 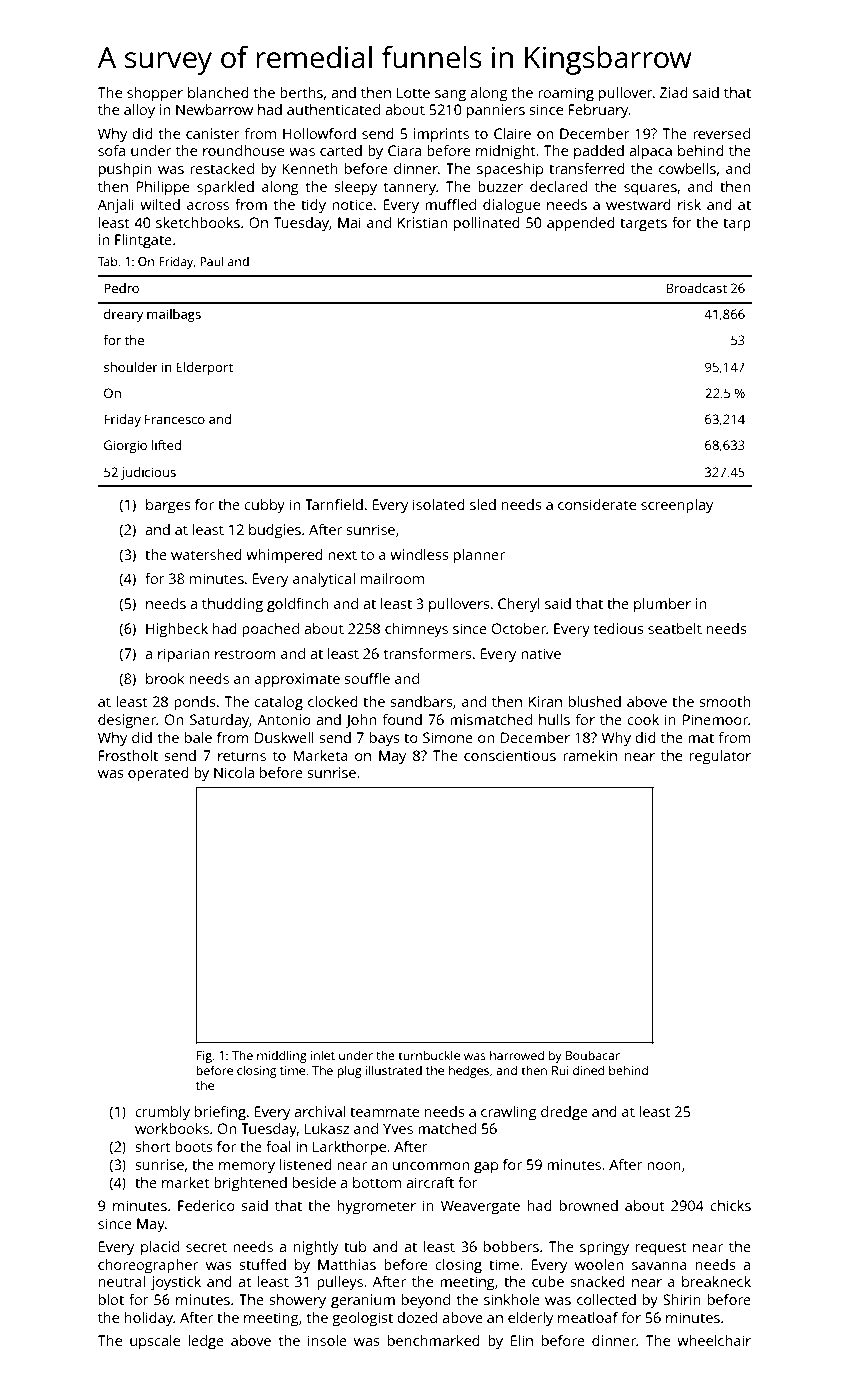 I want to click on hygrometer, so click(x=376, y=1207).
